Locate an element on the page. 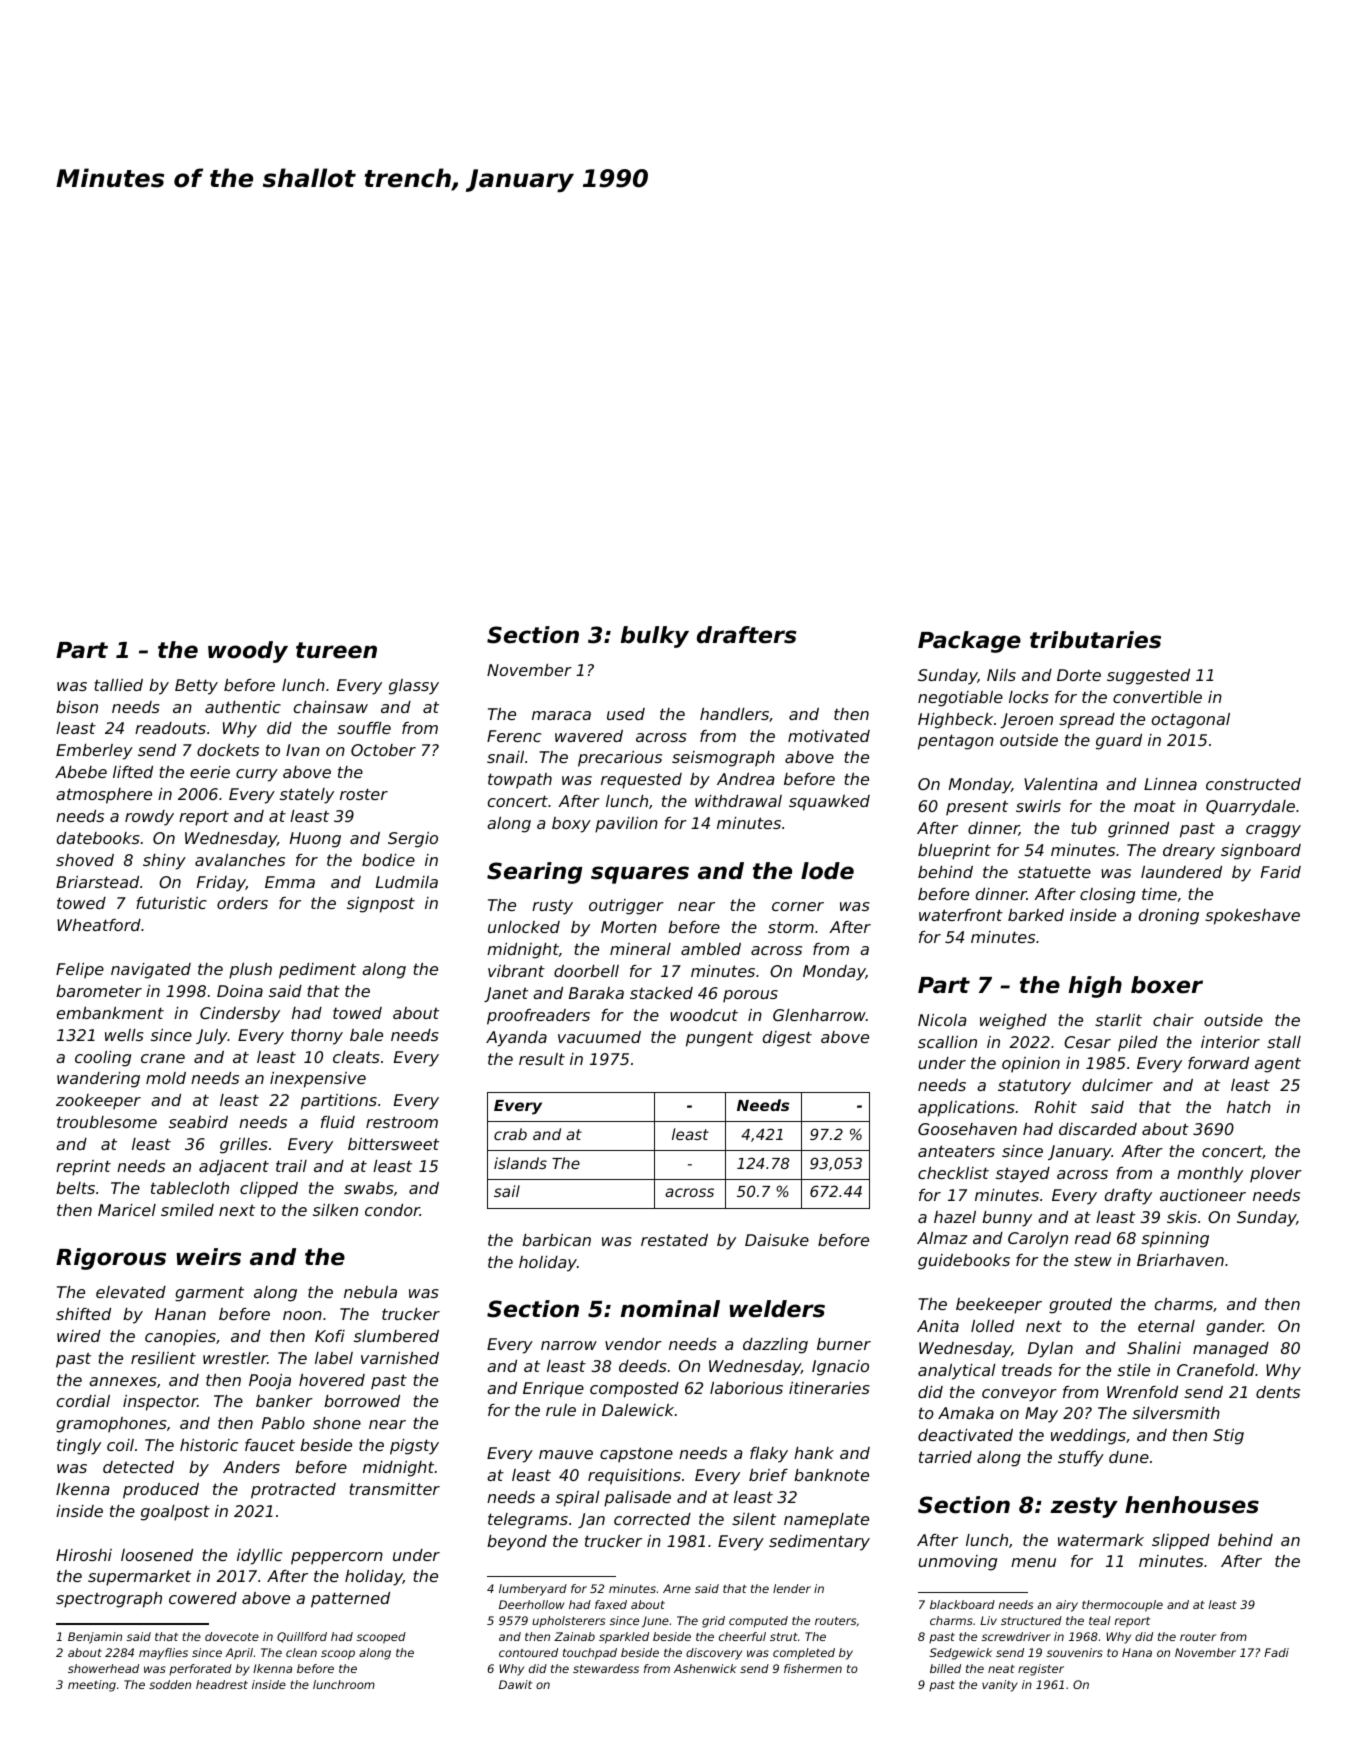 This page has height=1757, width=1357. meeting is located at coordinates (92, 1686).
